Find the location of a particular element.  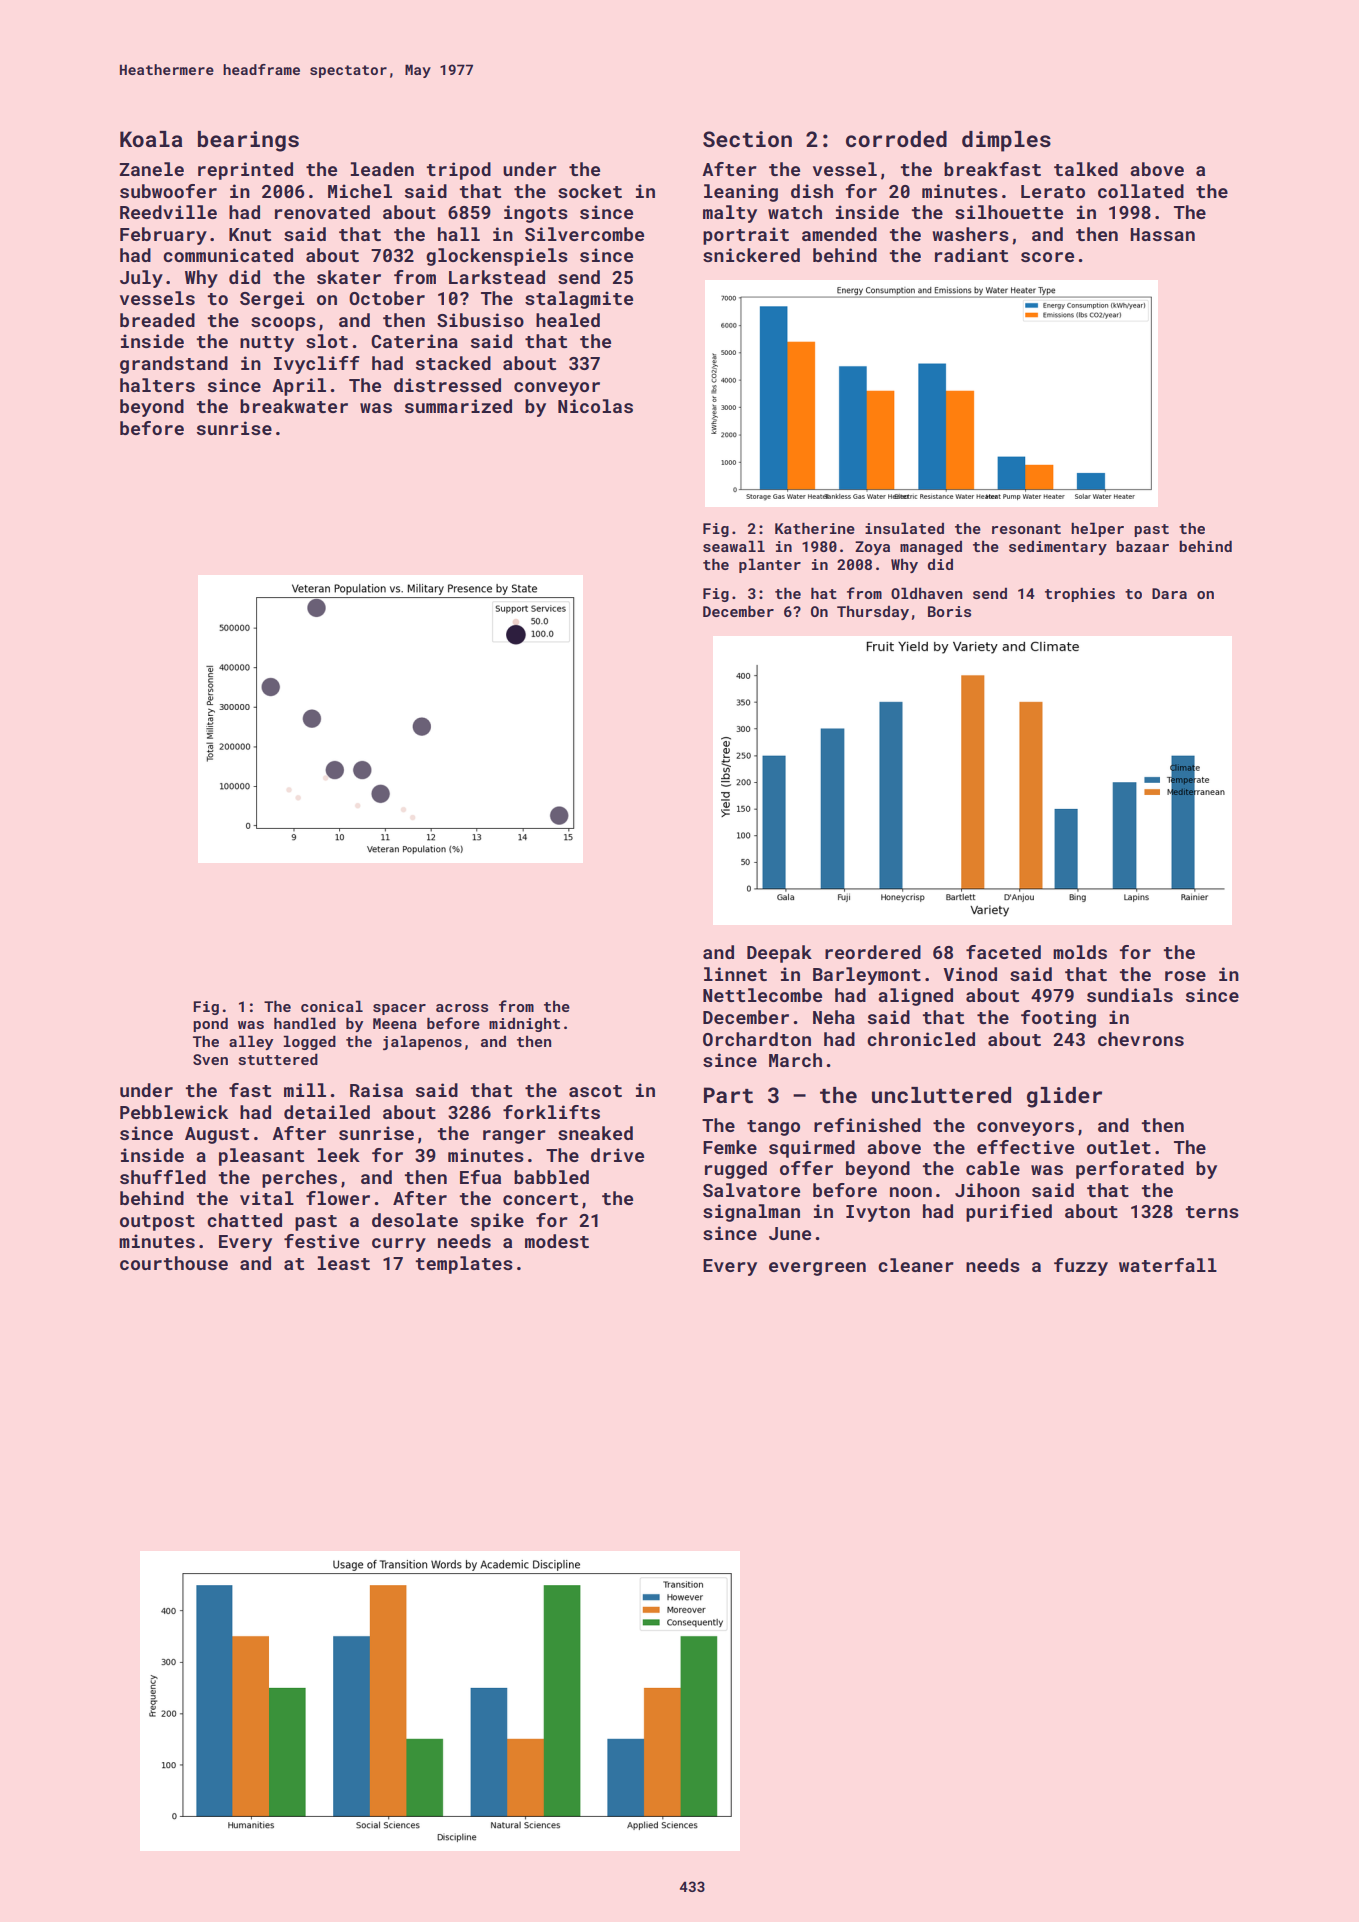

bazaar is located at coordinates (1142, 546).
